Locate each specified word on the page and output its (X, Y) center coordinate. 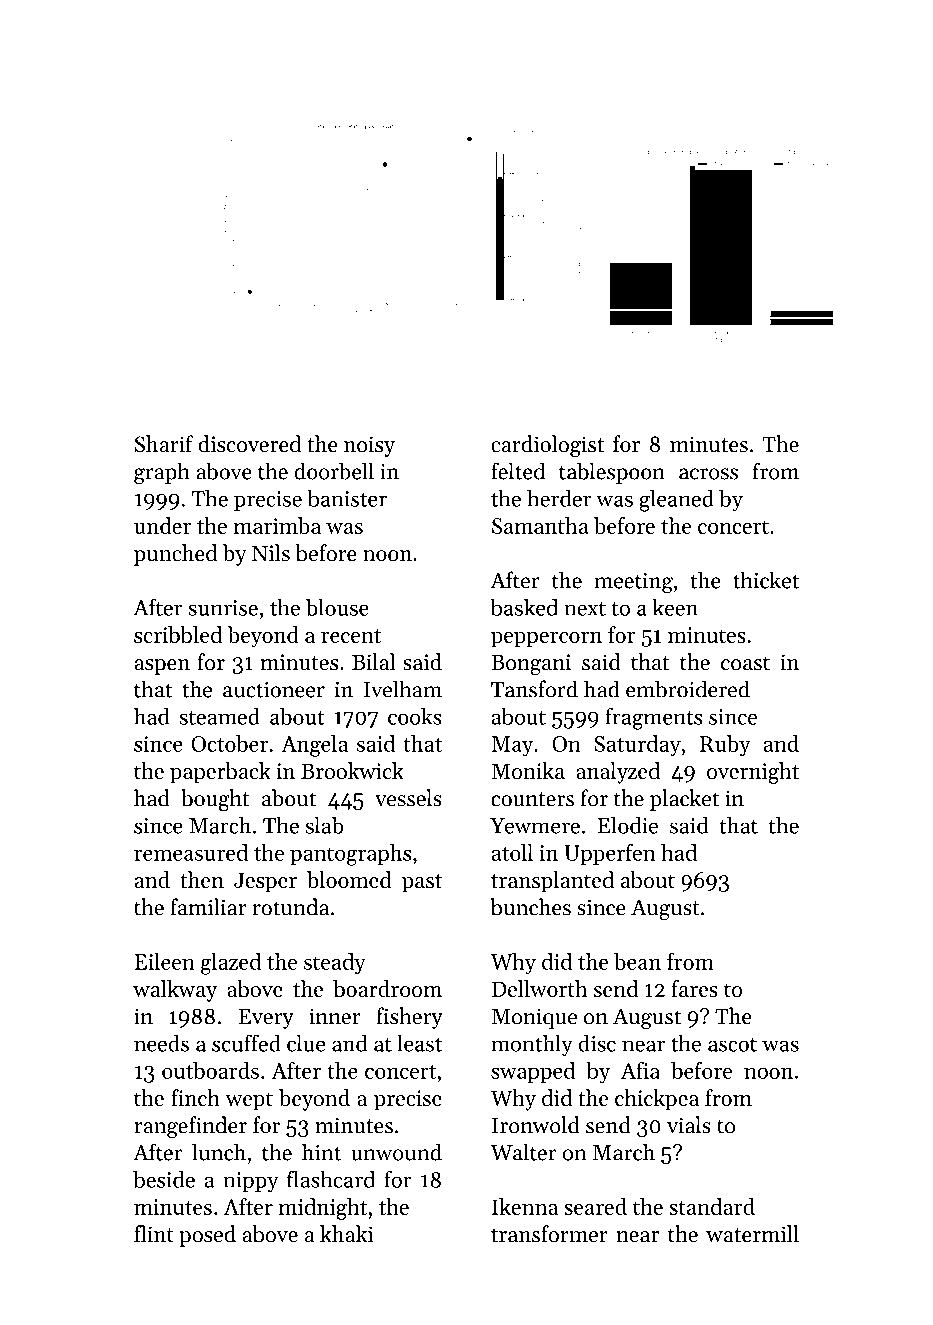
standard (712, 1206)
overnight (753, 773)
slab (324, 825)
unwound (396, 1152)
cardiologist (547, 446)
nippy (251, 1182)
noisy (369, 446)
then (202, 879)
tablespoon (612, 473)
